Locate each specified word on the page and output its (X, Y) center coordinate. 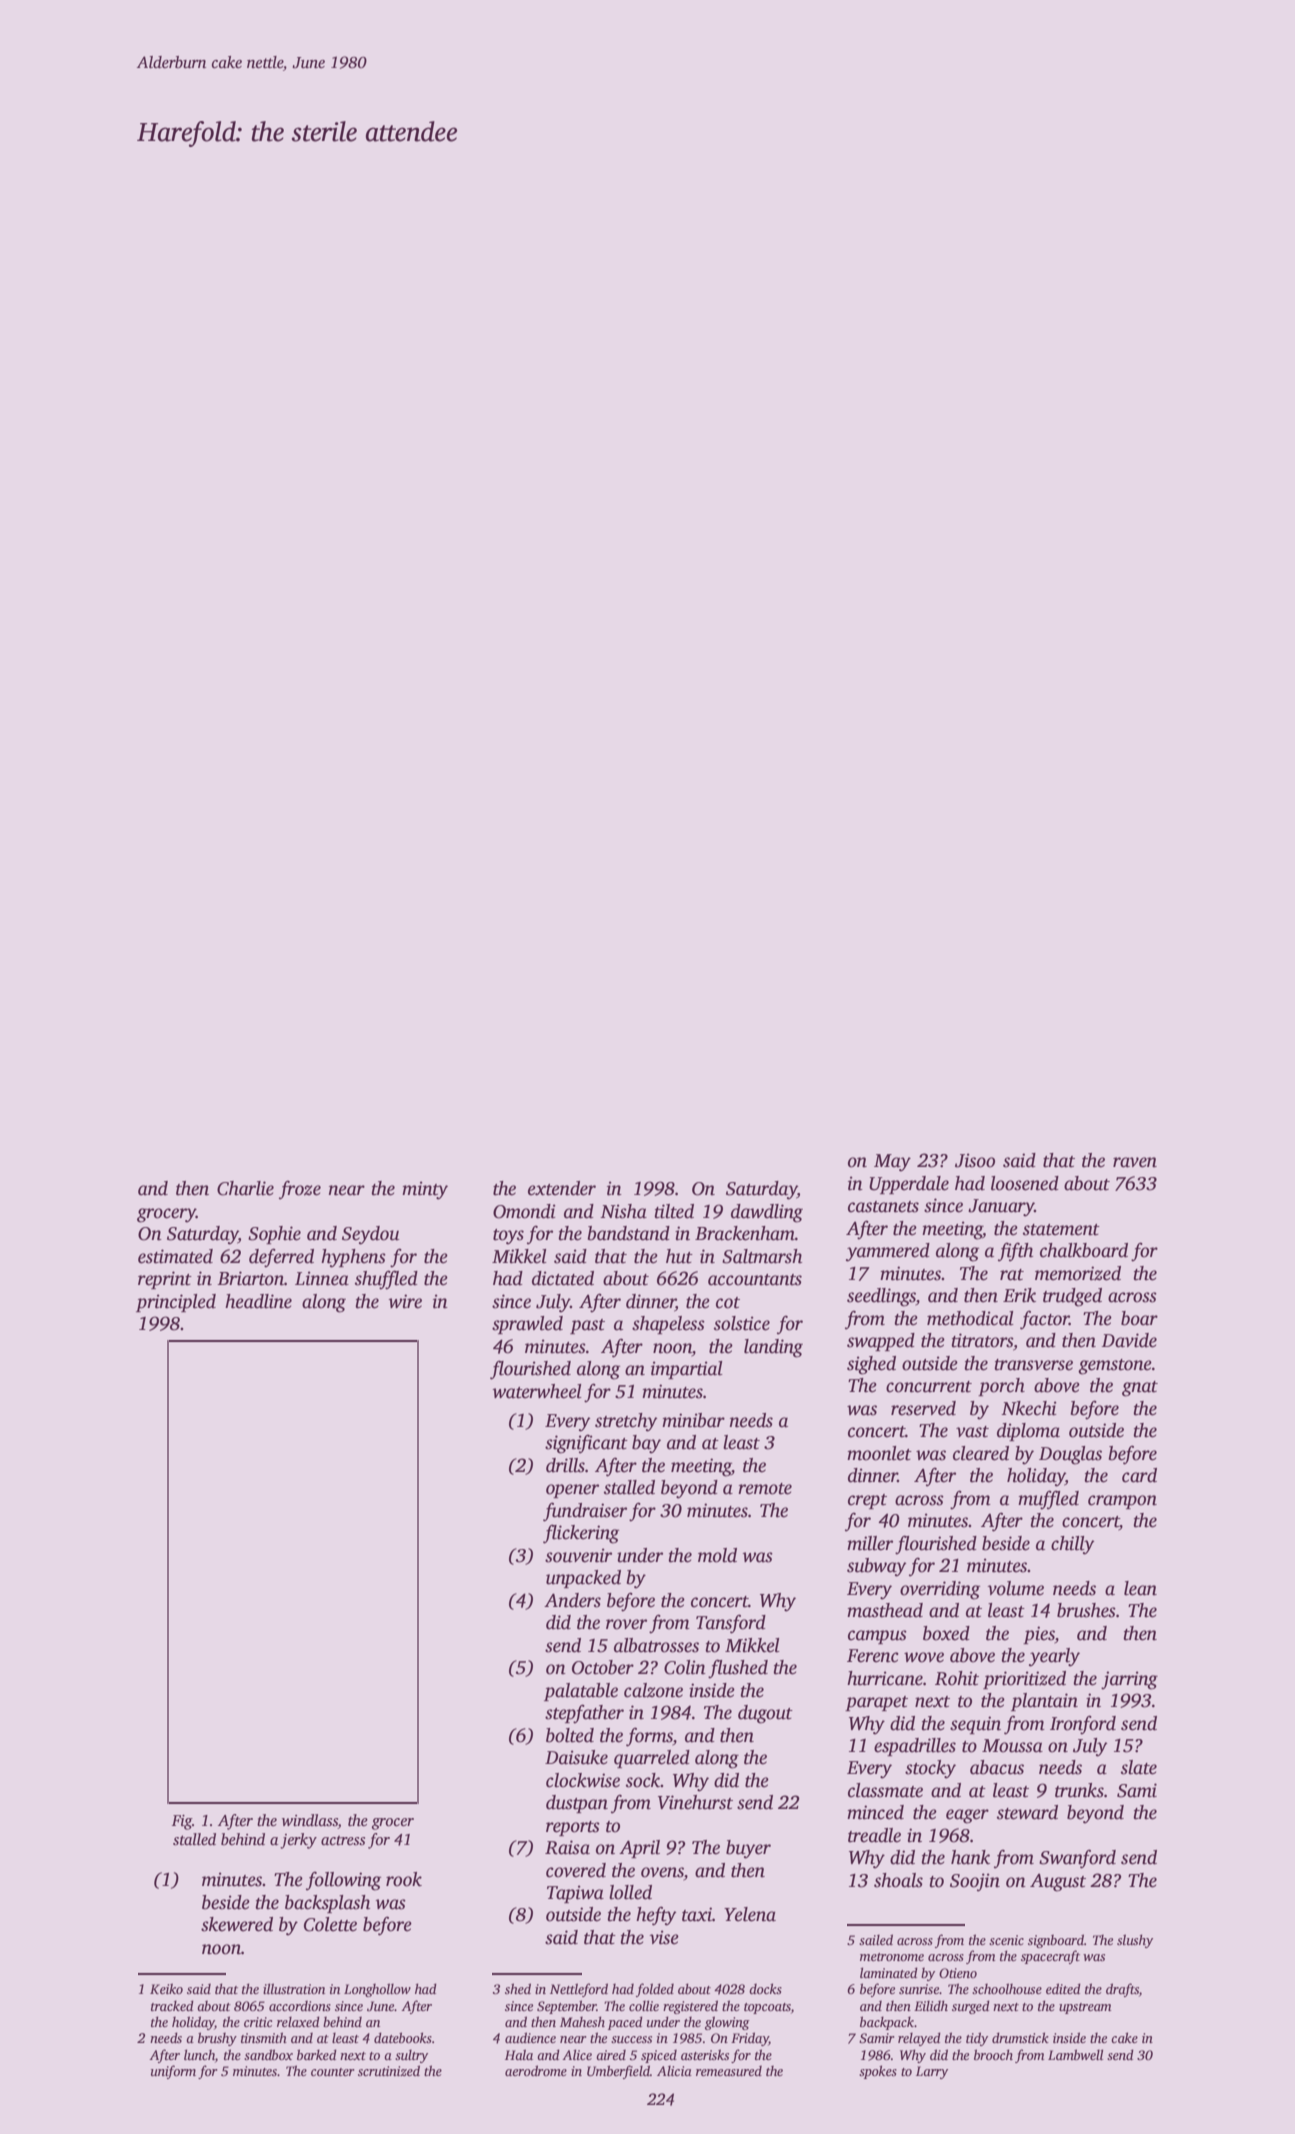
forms (649, 1737)
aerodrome (536, 2070)
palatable (581, 1692)
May (892, 1163)
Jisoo (975, 1160)
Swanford (1077, 1859)
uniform (173, 2072)
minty (425, 1190)
